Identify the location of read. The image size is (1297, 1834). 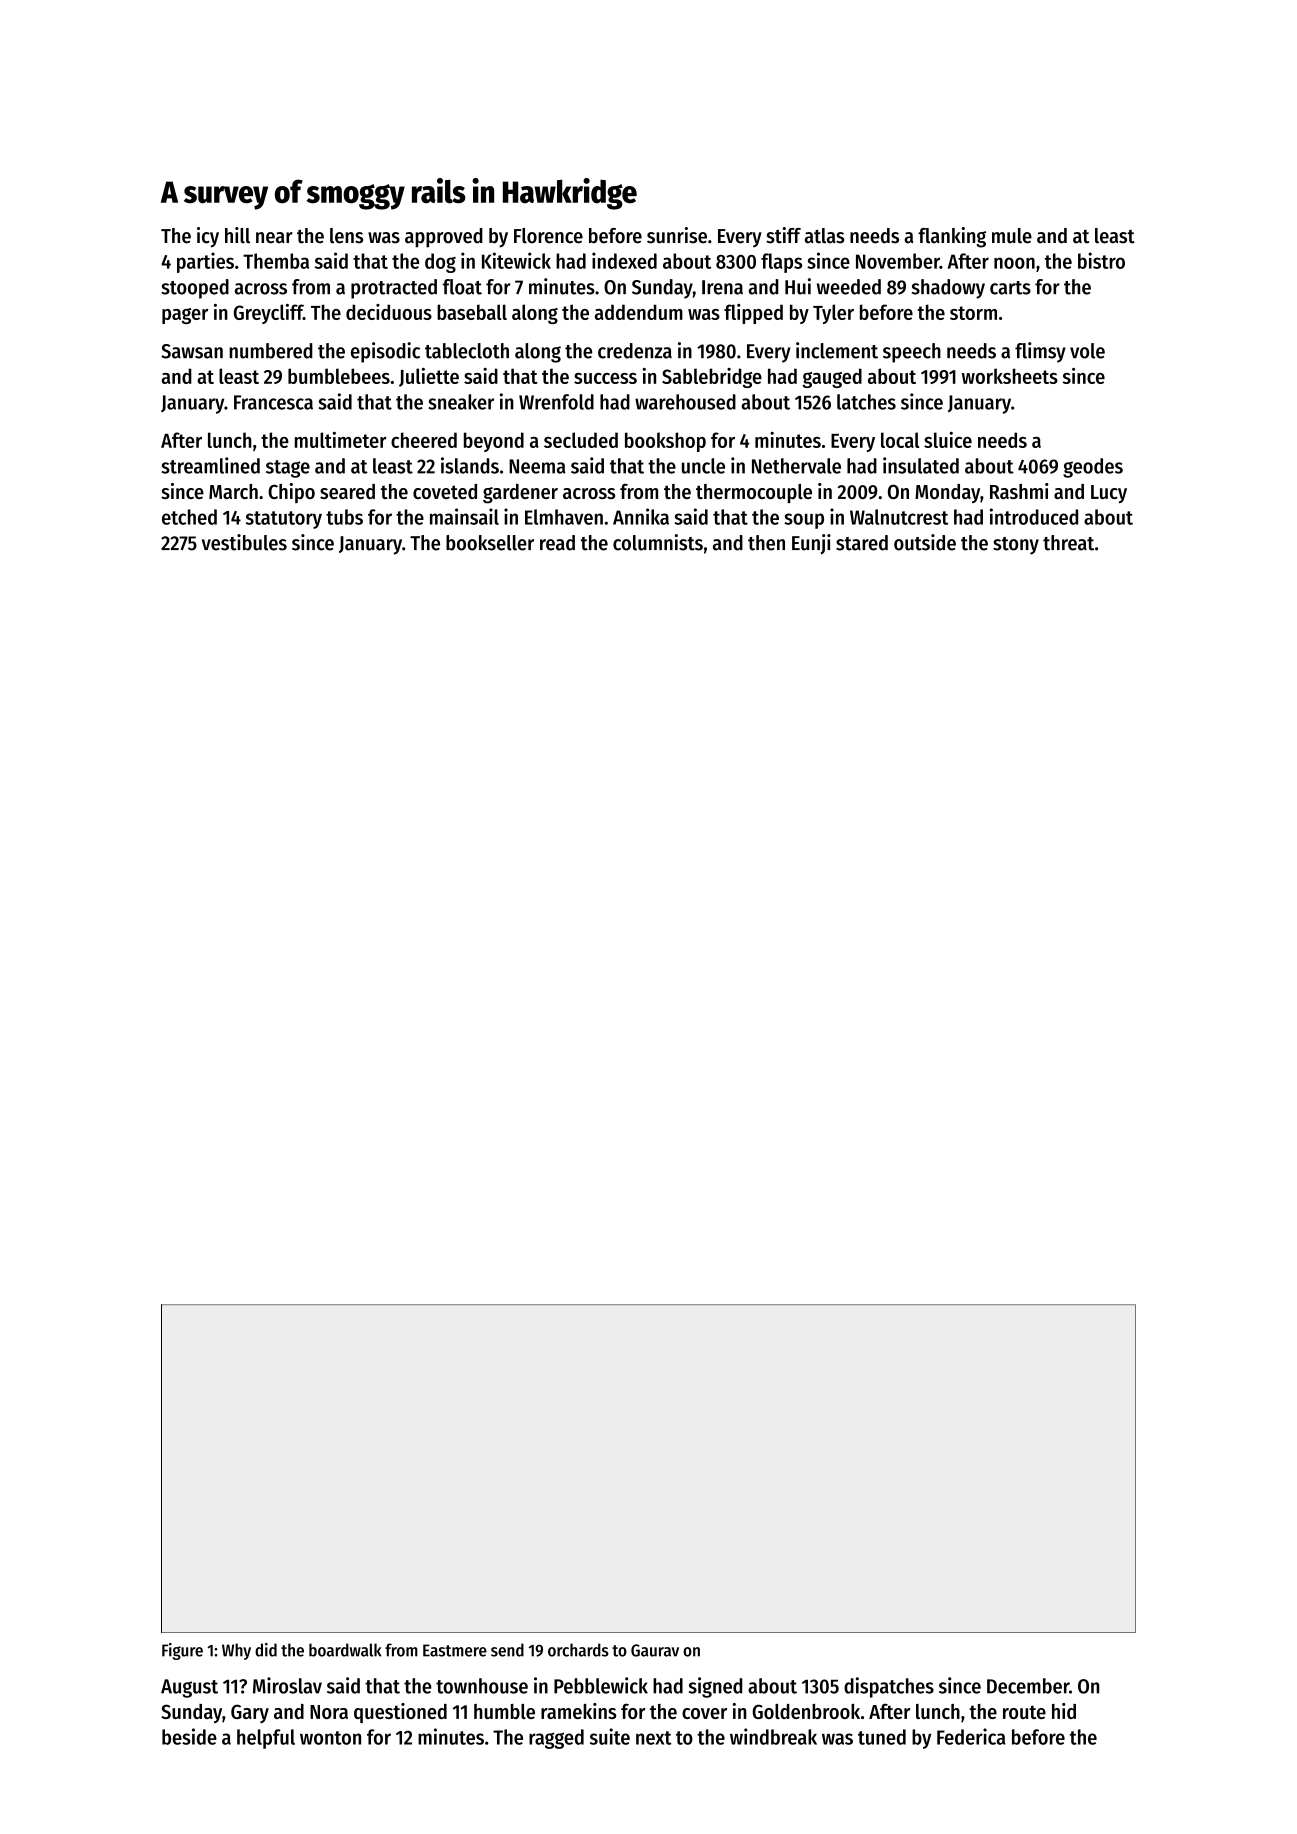
(557, 543).
